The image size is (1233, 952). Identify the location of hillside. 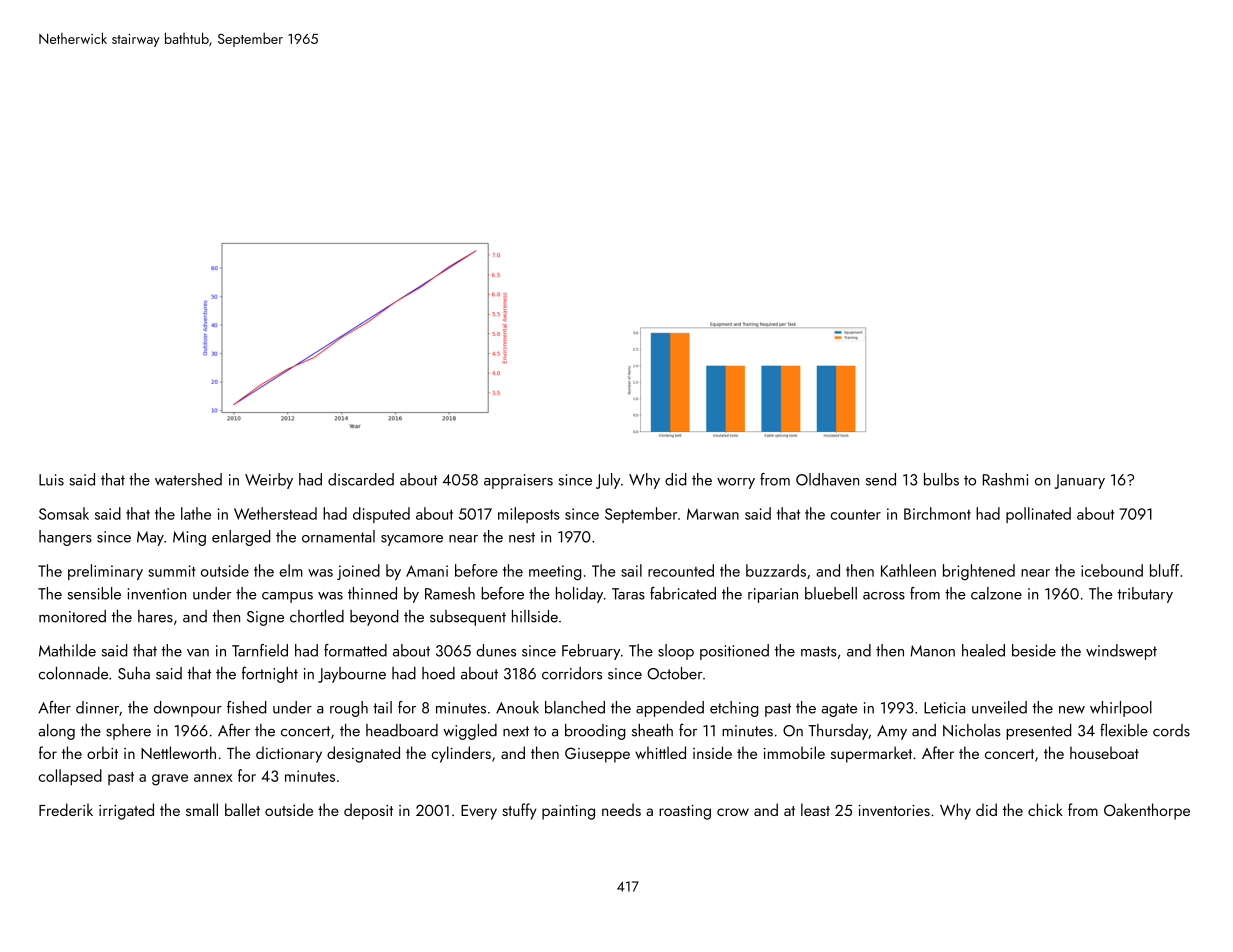
(535, 616).
